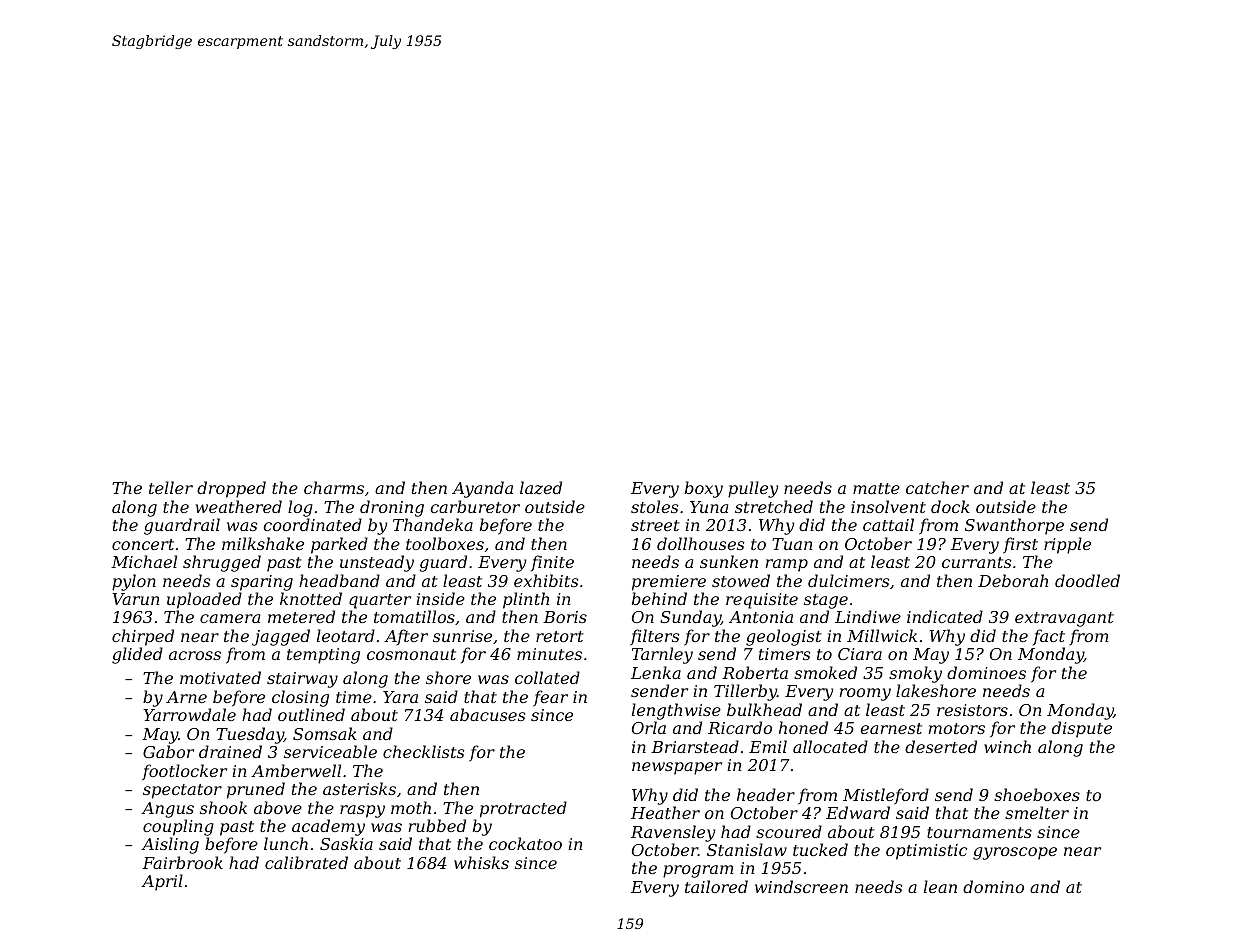 Image resolution: width=1233 pixels, height=952 pixels. Describe the element at coordinates (231, 489) in the page. I see `dropped` at that location.
